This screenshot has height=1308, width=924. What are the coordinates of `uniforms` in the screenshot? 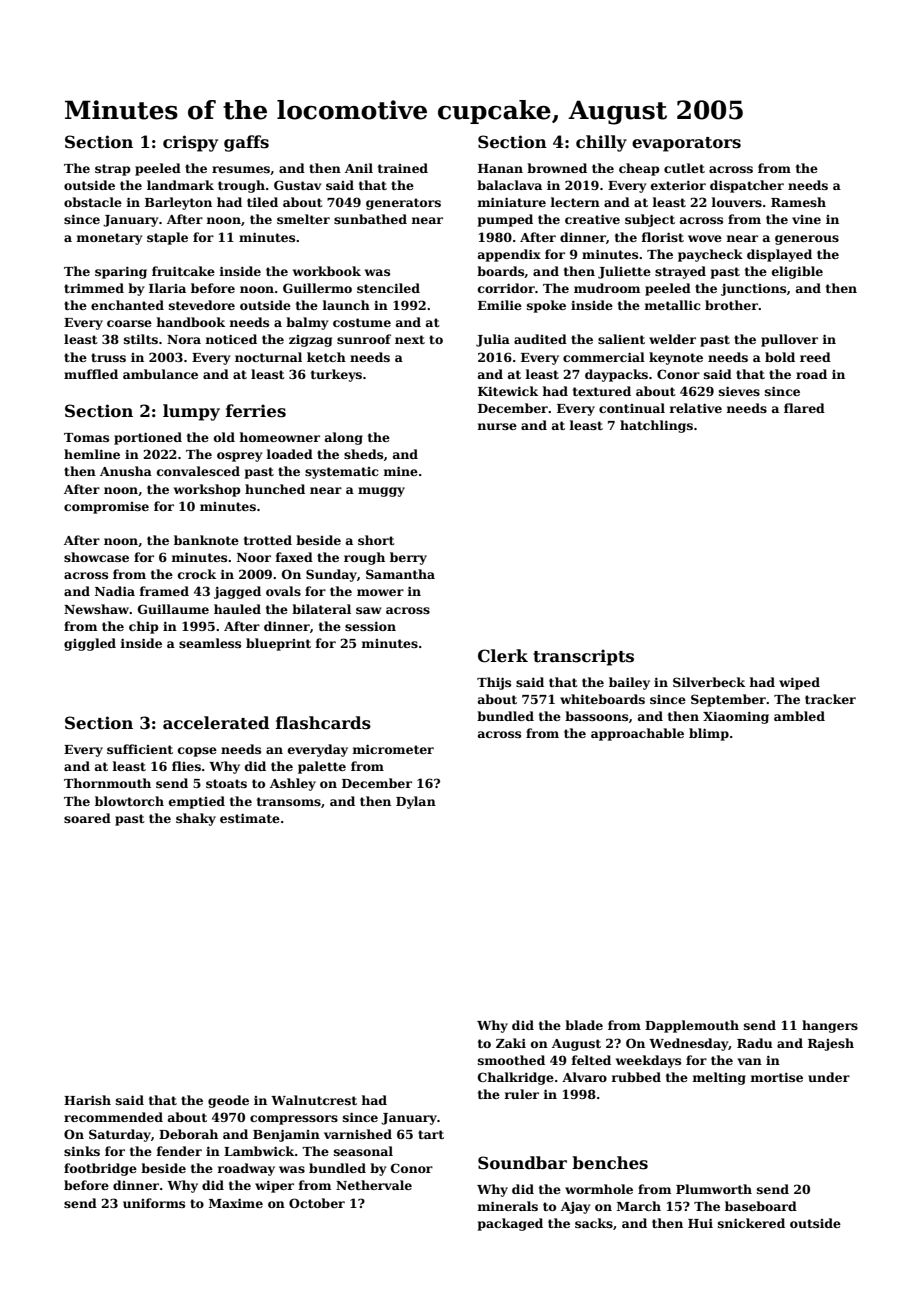 It's located at (154, 1203).
